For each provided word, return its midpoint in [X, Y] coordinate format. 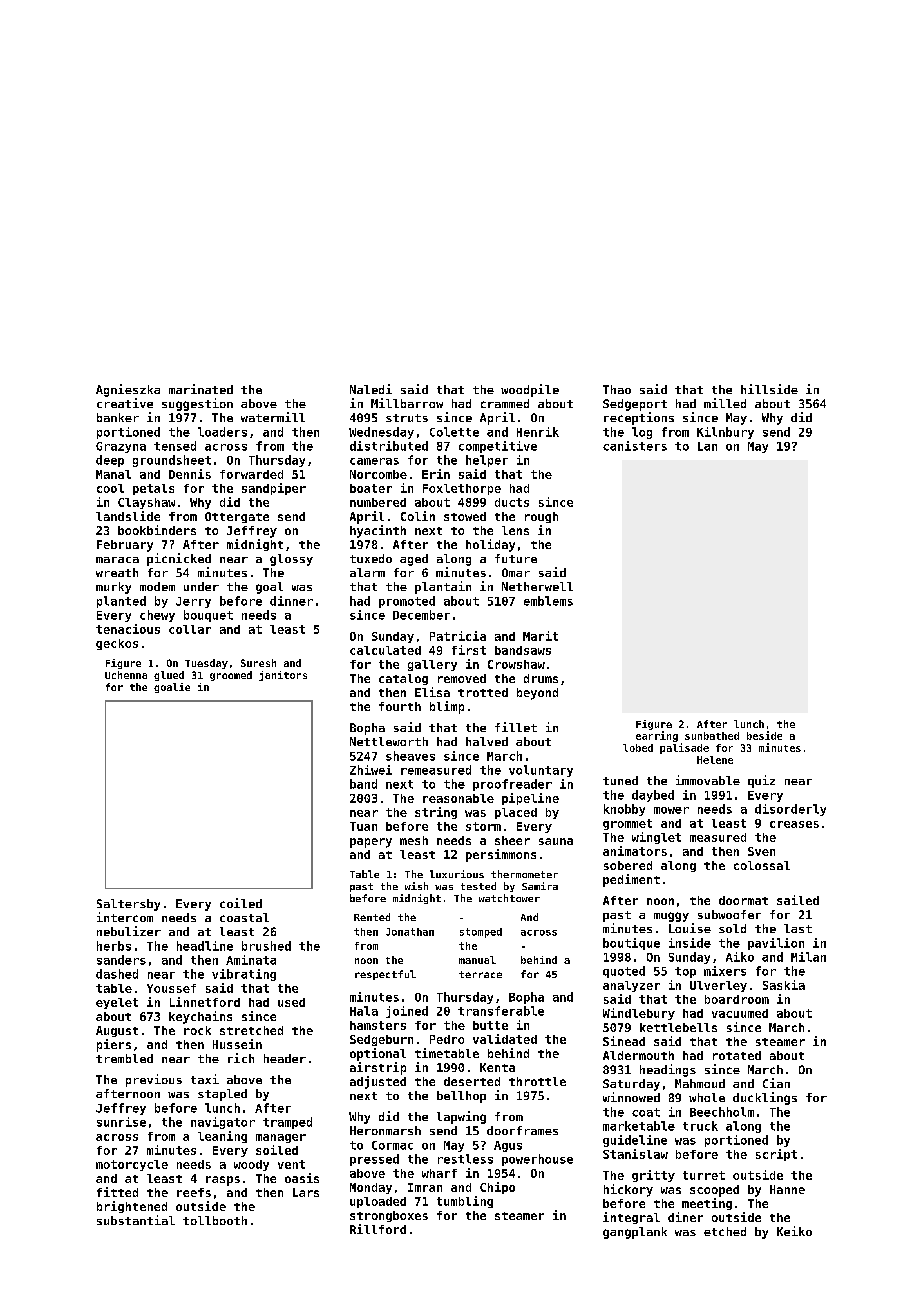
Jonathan [410, 932]
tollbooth [215, 1220]
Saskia [784, 985]
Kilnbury [725, 433]
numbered [378, 502]
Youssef [171, 988]
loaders [222, 432]
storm [483, 826]
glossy [291, 560]
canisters [635, 446]
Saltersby [128, 905]
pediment [631, 880]
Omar [516, 572]
